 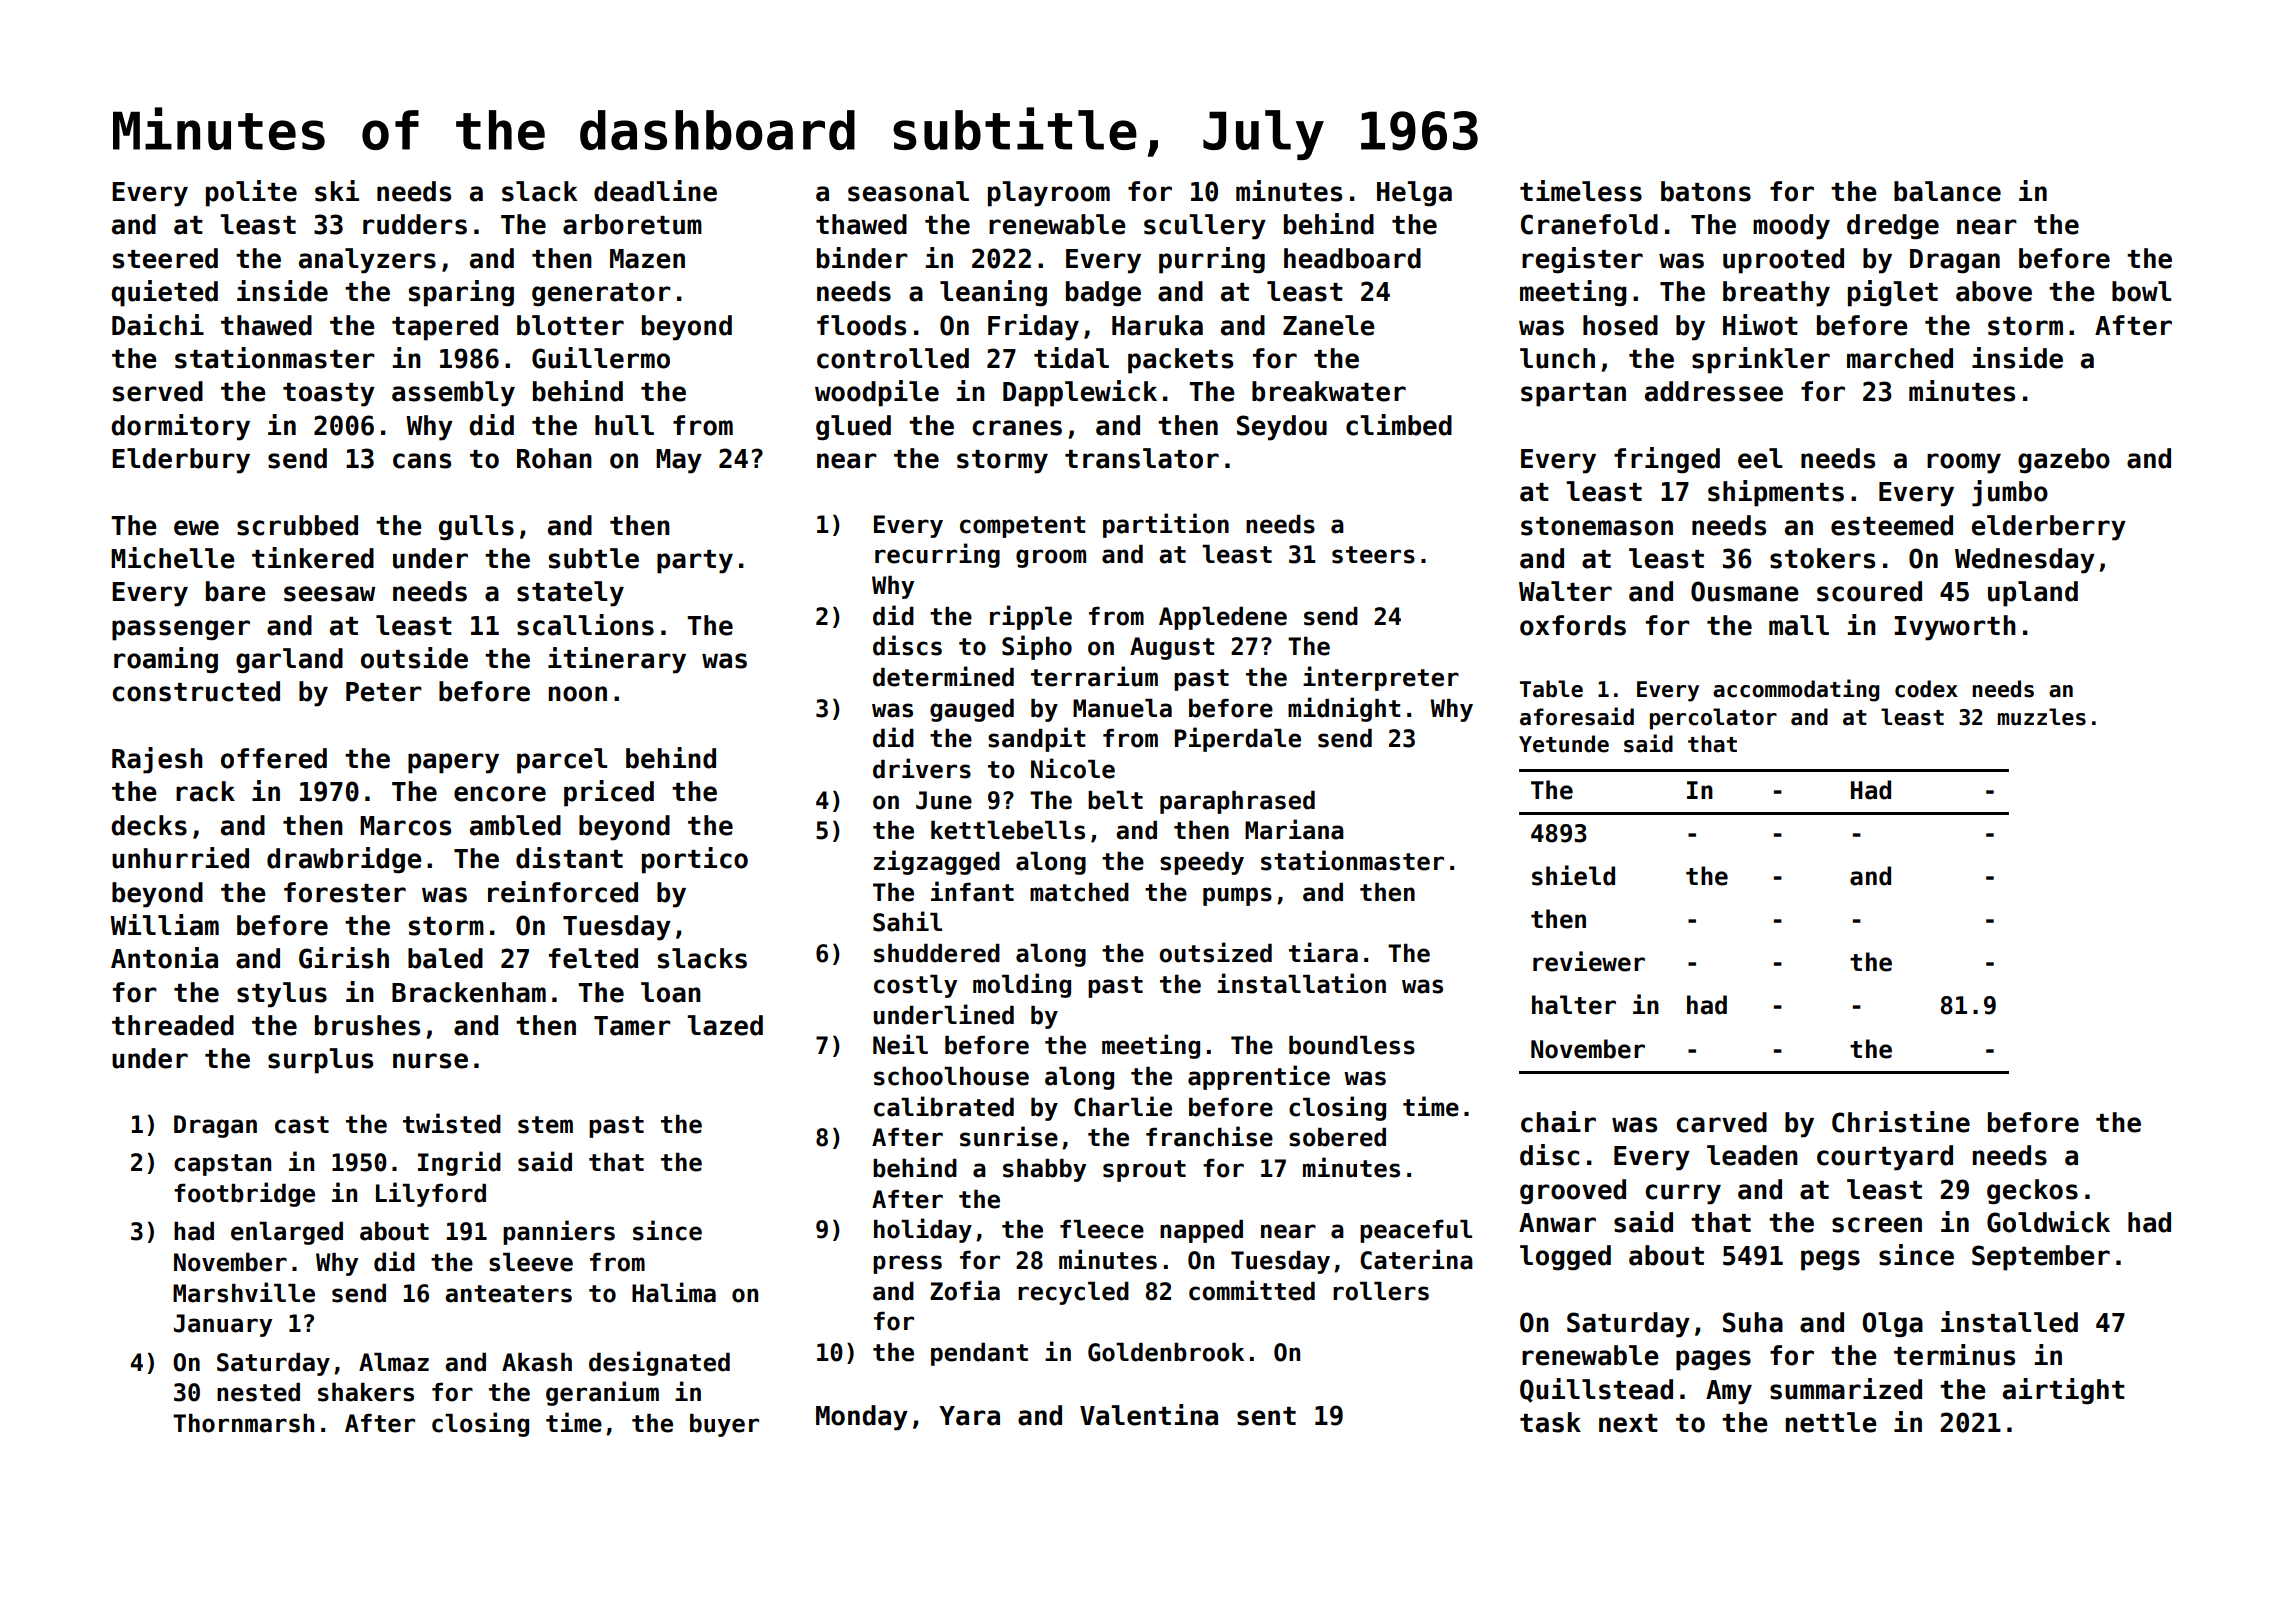 What do you see at coordinates (1799, 625) in the page?
I see `mall` at bounding box center [1799, 625].
